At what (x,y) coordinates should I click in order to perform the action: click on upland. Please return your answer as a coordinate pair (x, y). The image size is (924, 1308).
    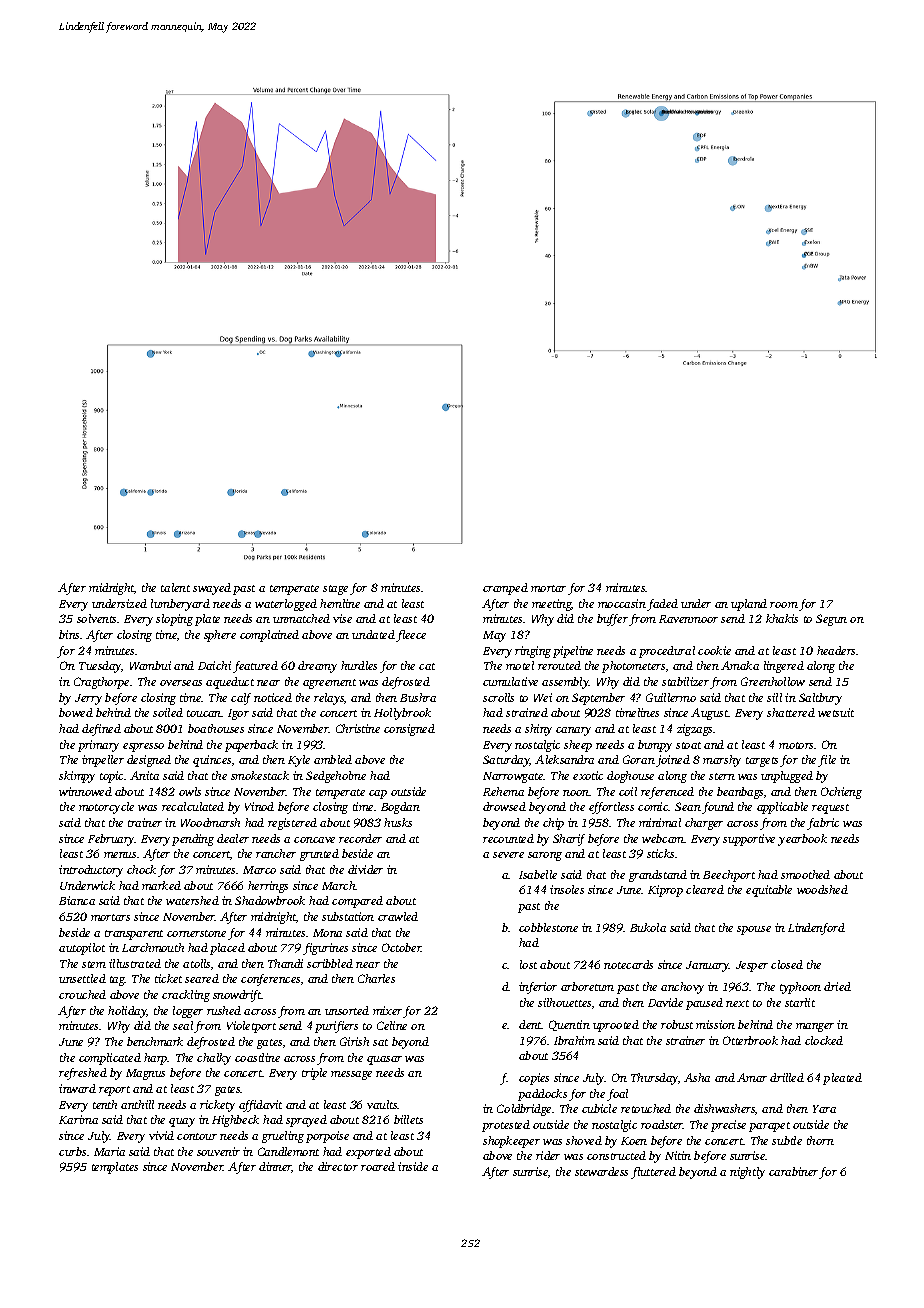
    Looking at the image, I should click on (749, 605).
